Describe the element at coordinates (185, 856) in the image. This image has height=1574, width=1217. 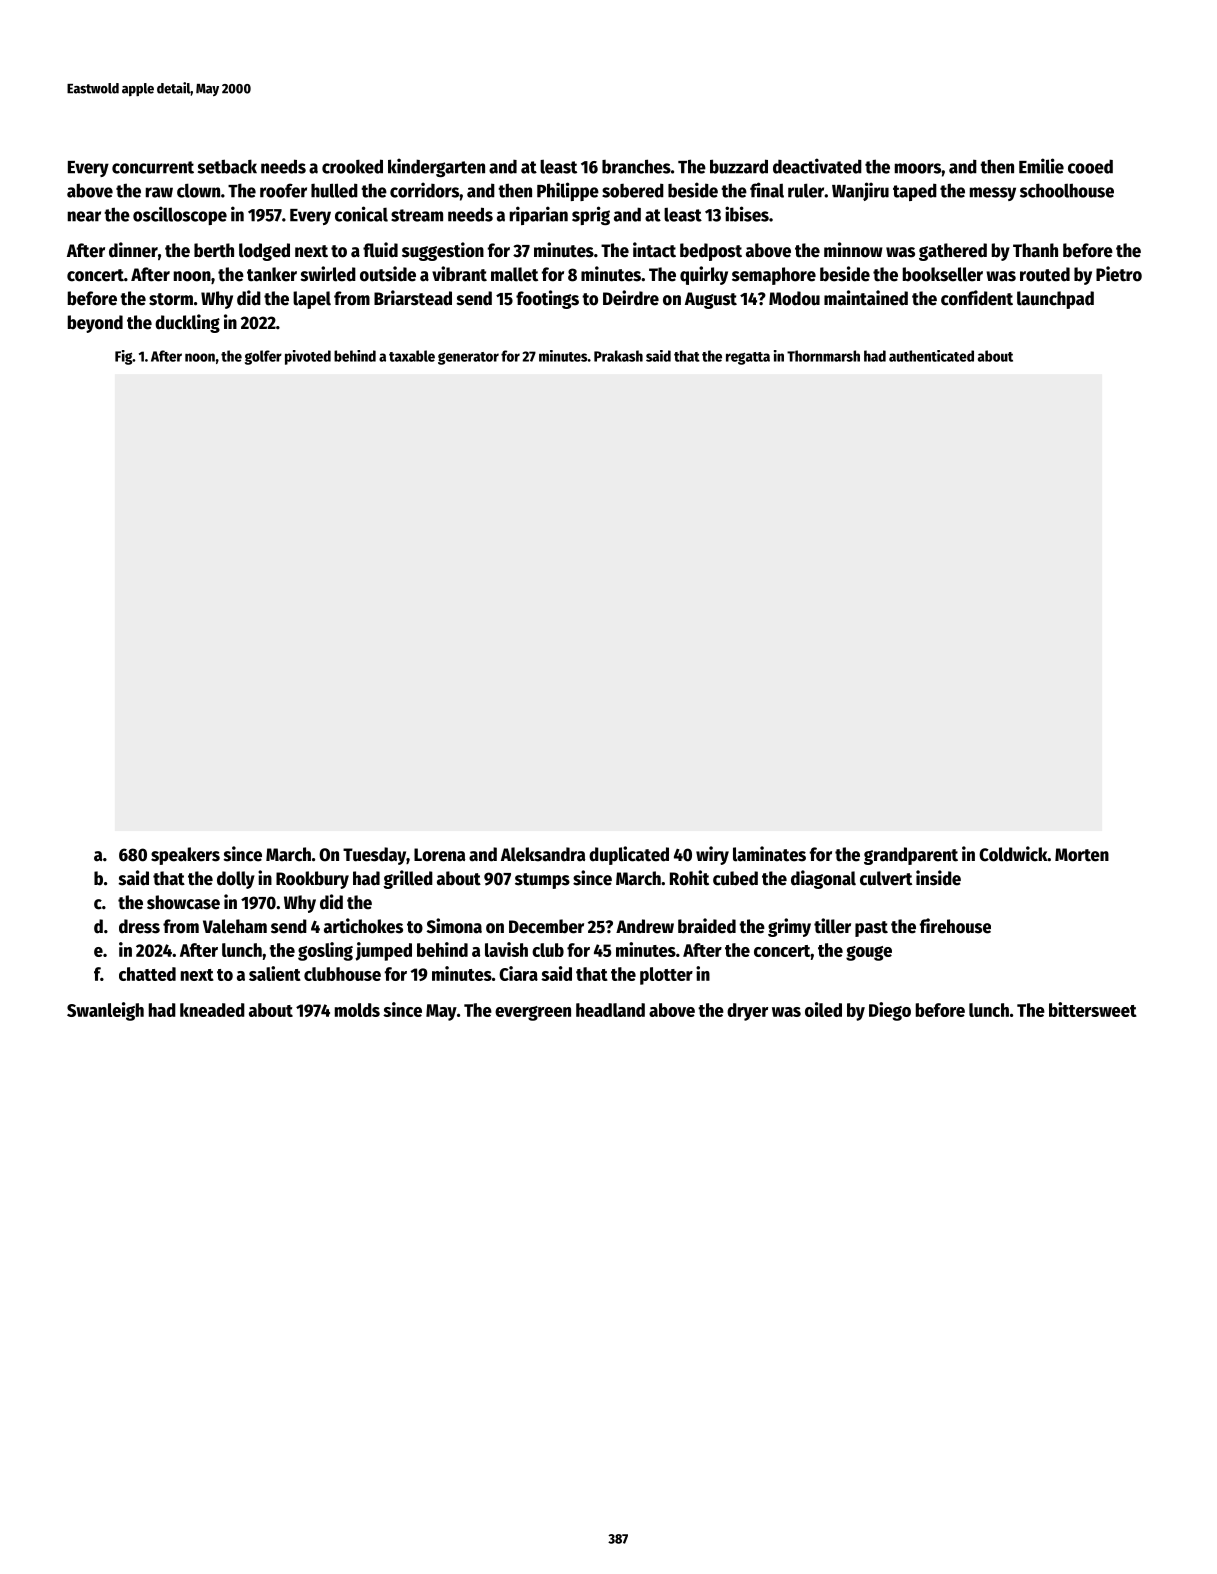
I see `speakers` at that location.
